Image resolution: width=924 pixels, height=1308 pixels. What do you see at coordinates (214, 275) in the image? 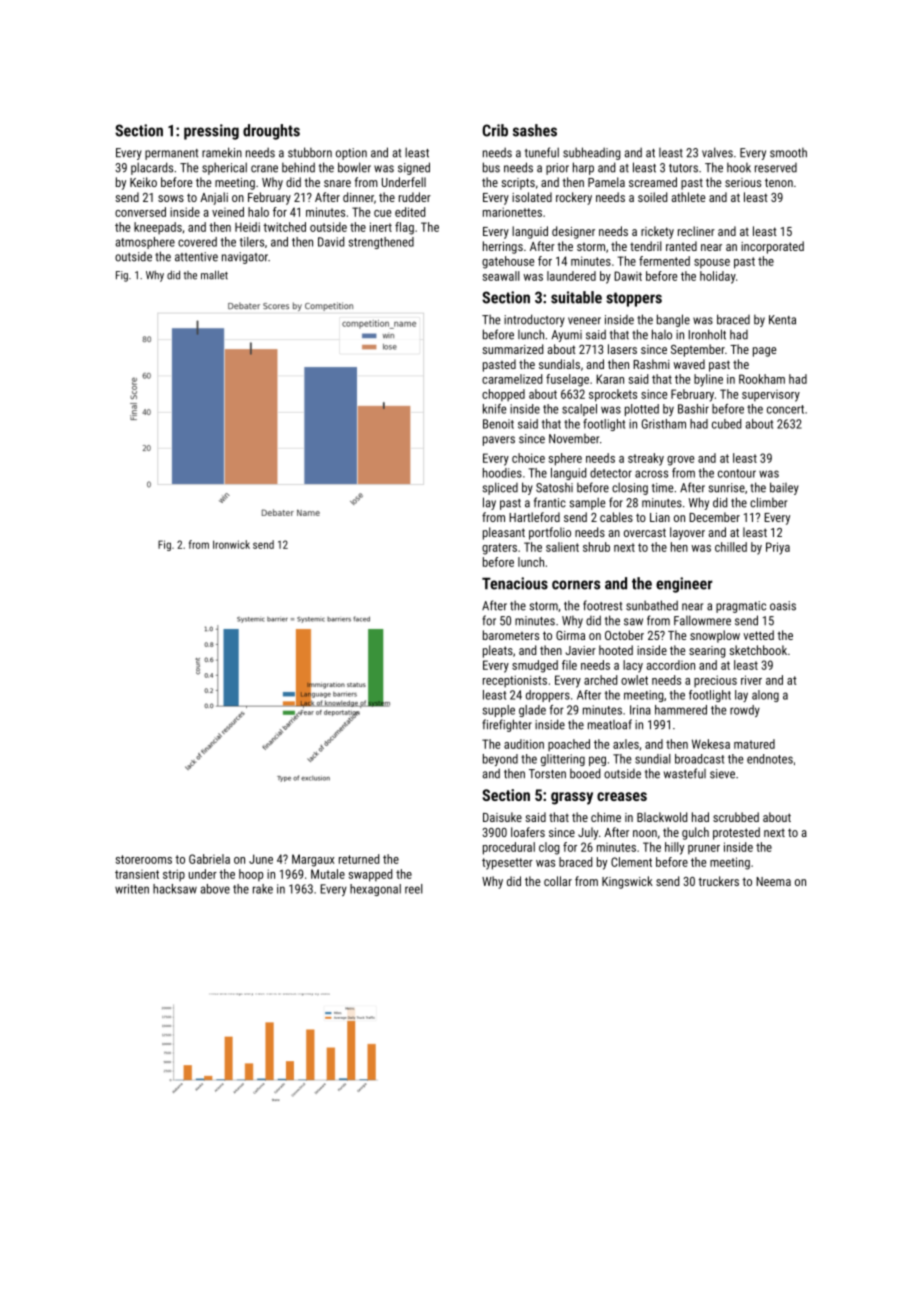
I see `mallet` at bounding box center [214, 275].
